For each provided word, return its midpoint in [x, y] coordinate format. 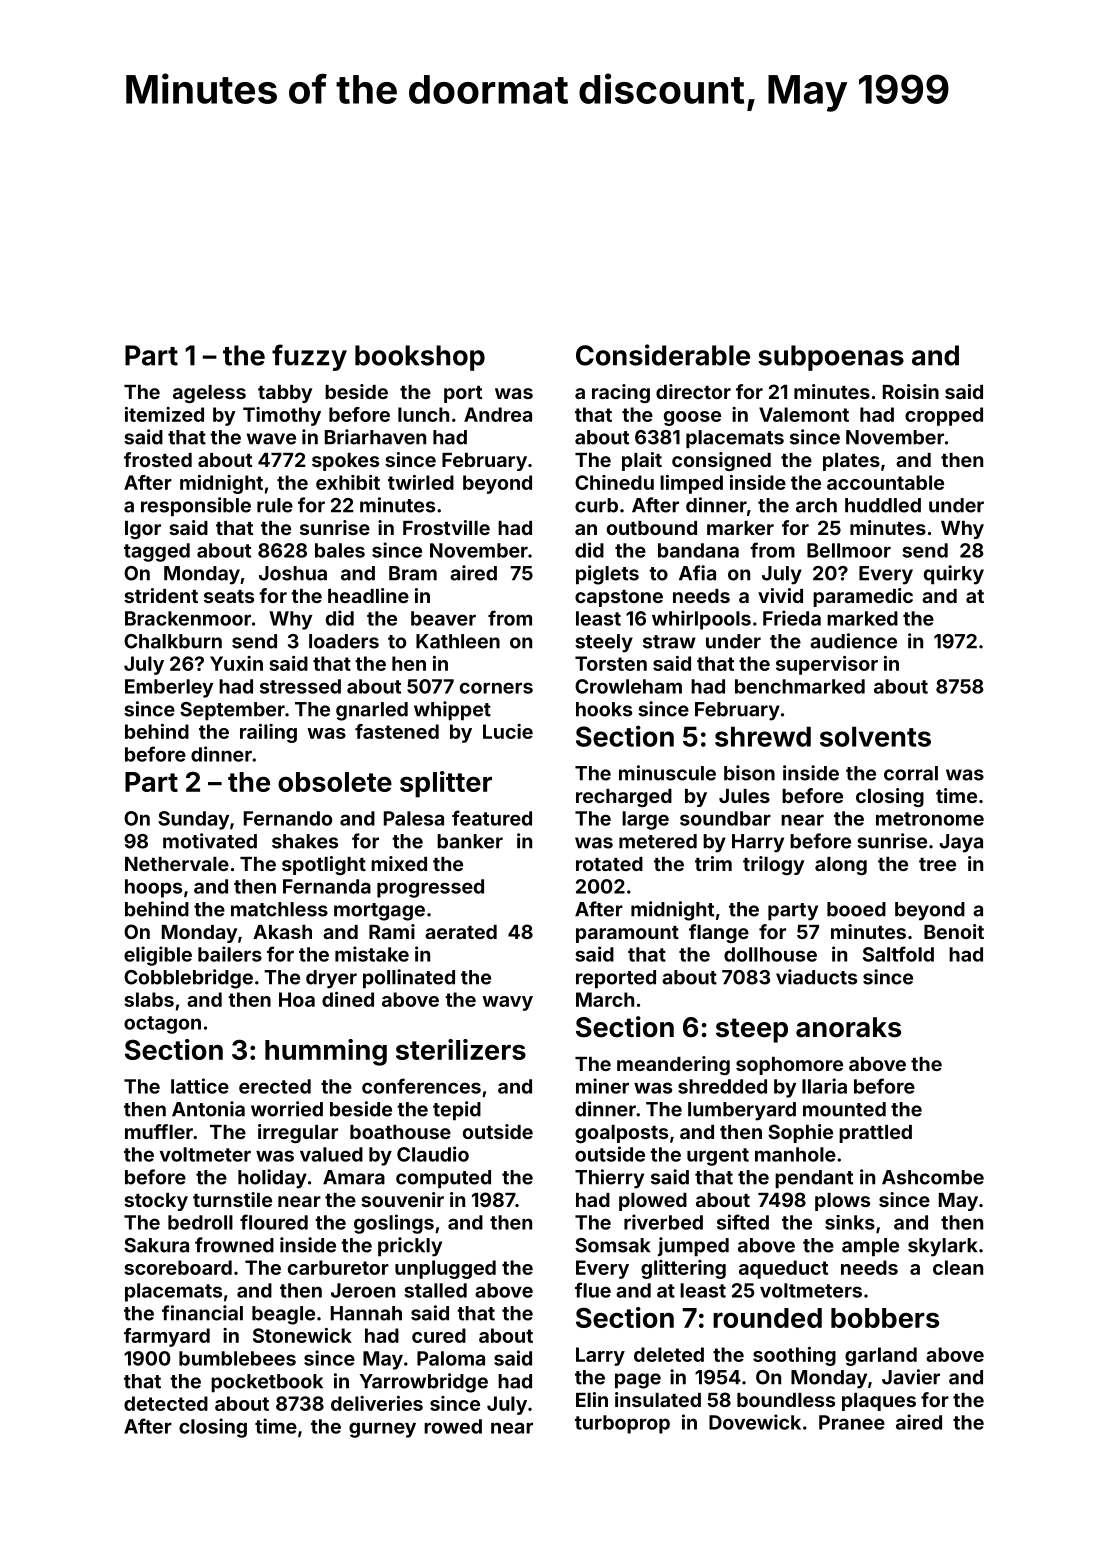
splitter [446, 784]
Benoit [954, 931]
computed [443, 1179]
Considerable [663, 355]
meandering [673, 1065]
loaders [344, 641]
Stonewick [302, 1335]
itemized [164, 414]
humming [326, 1052]
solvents [875, 736]
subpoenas [831, 358]
